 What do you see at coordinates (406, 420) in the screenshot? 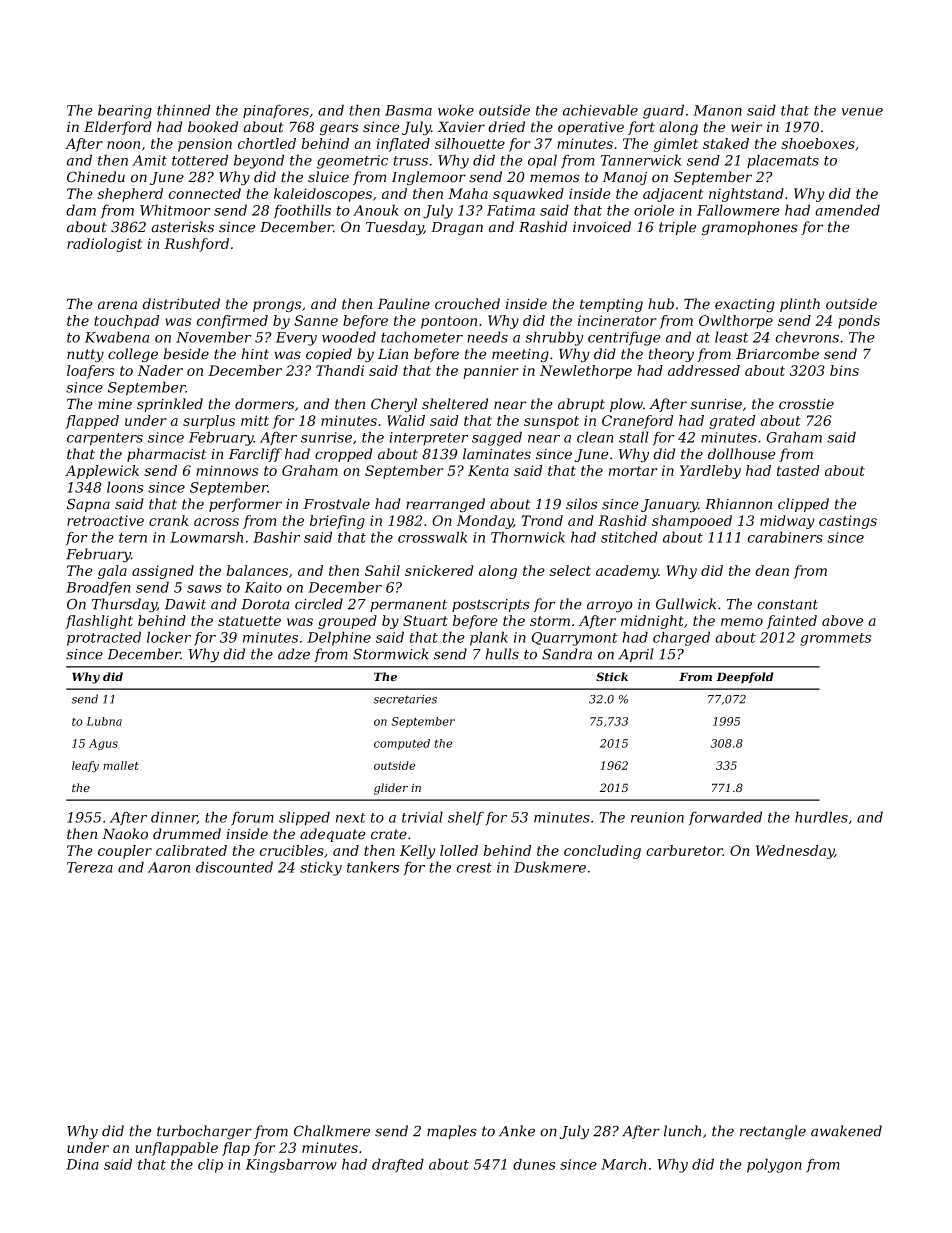
I see `Walid` at bounding box center [406, 420].
